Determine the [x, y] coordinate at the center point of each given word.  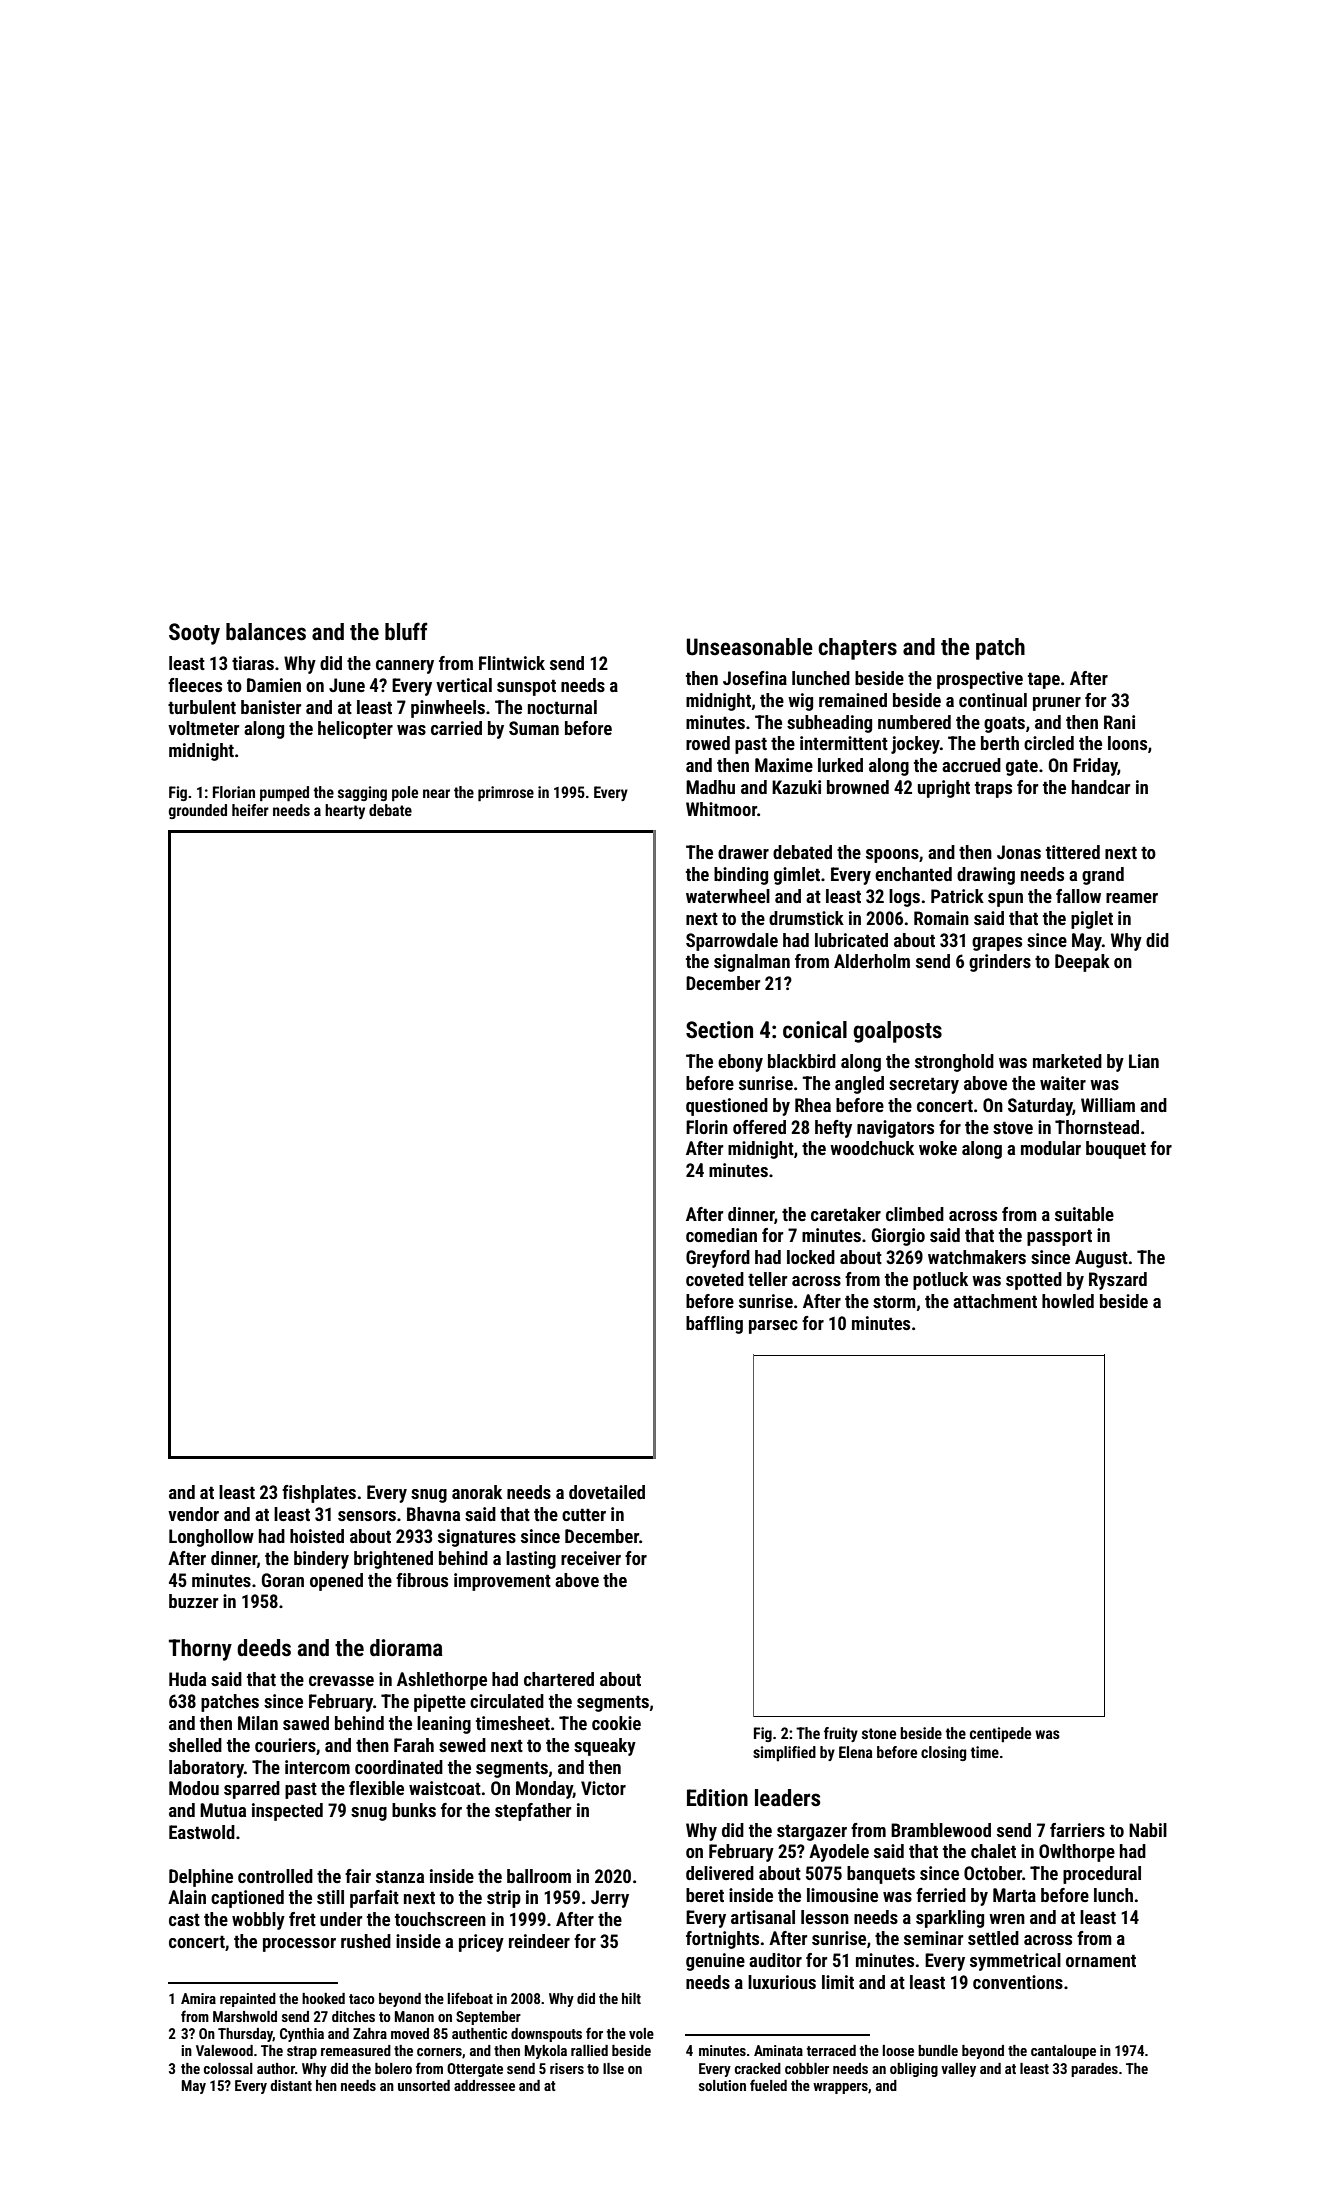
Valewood [224, 2050]
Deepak [1082, 963]
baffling [714, 1325]
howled [1068, 1301]
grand [1103, 876]
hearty [345, 811]
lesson [825, 1917]
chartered [559, 1679]
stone [879, 1733]
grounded [198, 811]
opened [336, 1582]
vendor [193, 1514]
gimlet [797, 876]
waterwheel [728, 896]
